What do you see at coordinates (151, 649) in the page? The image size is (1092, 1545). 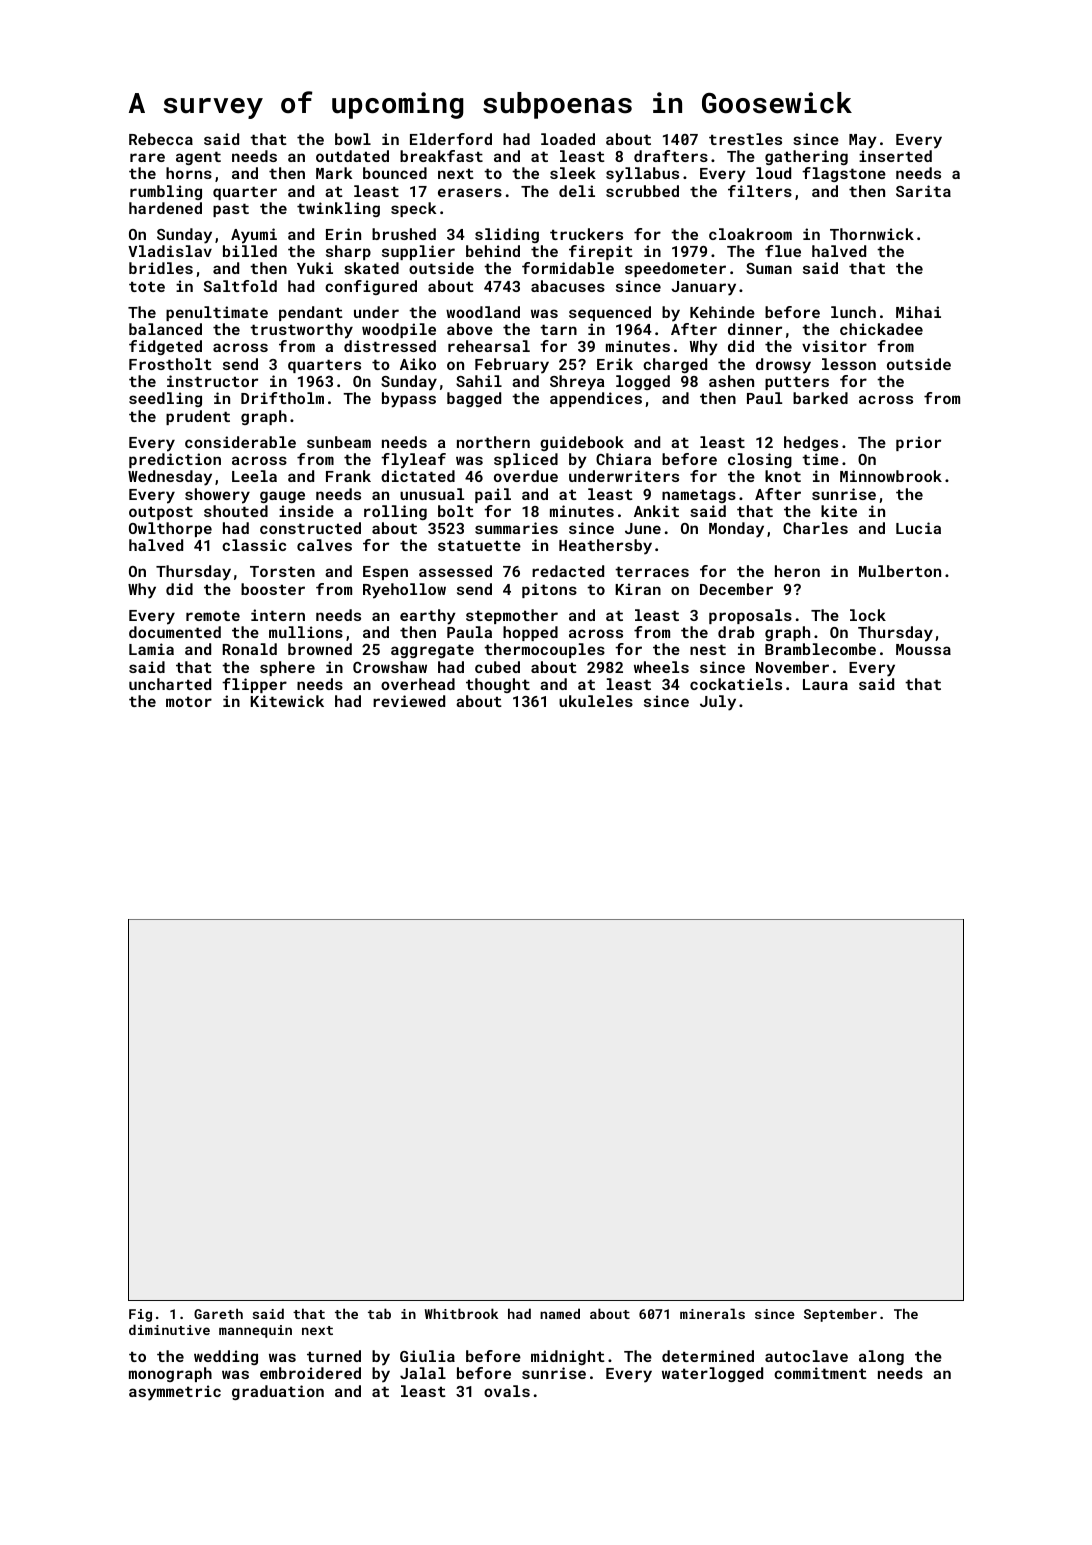 I see `Lamia` at bounding box center [151, 649].
